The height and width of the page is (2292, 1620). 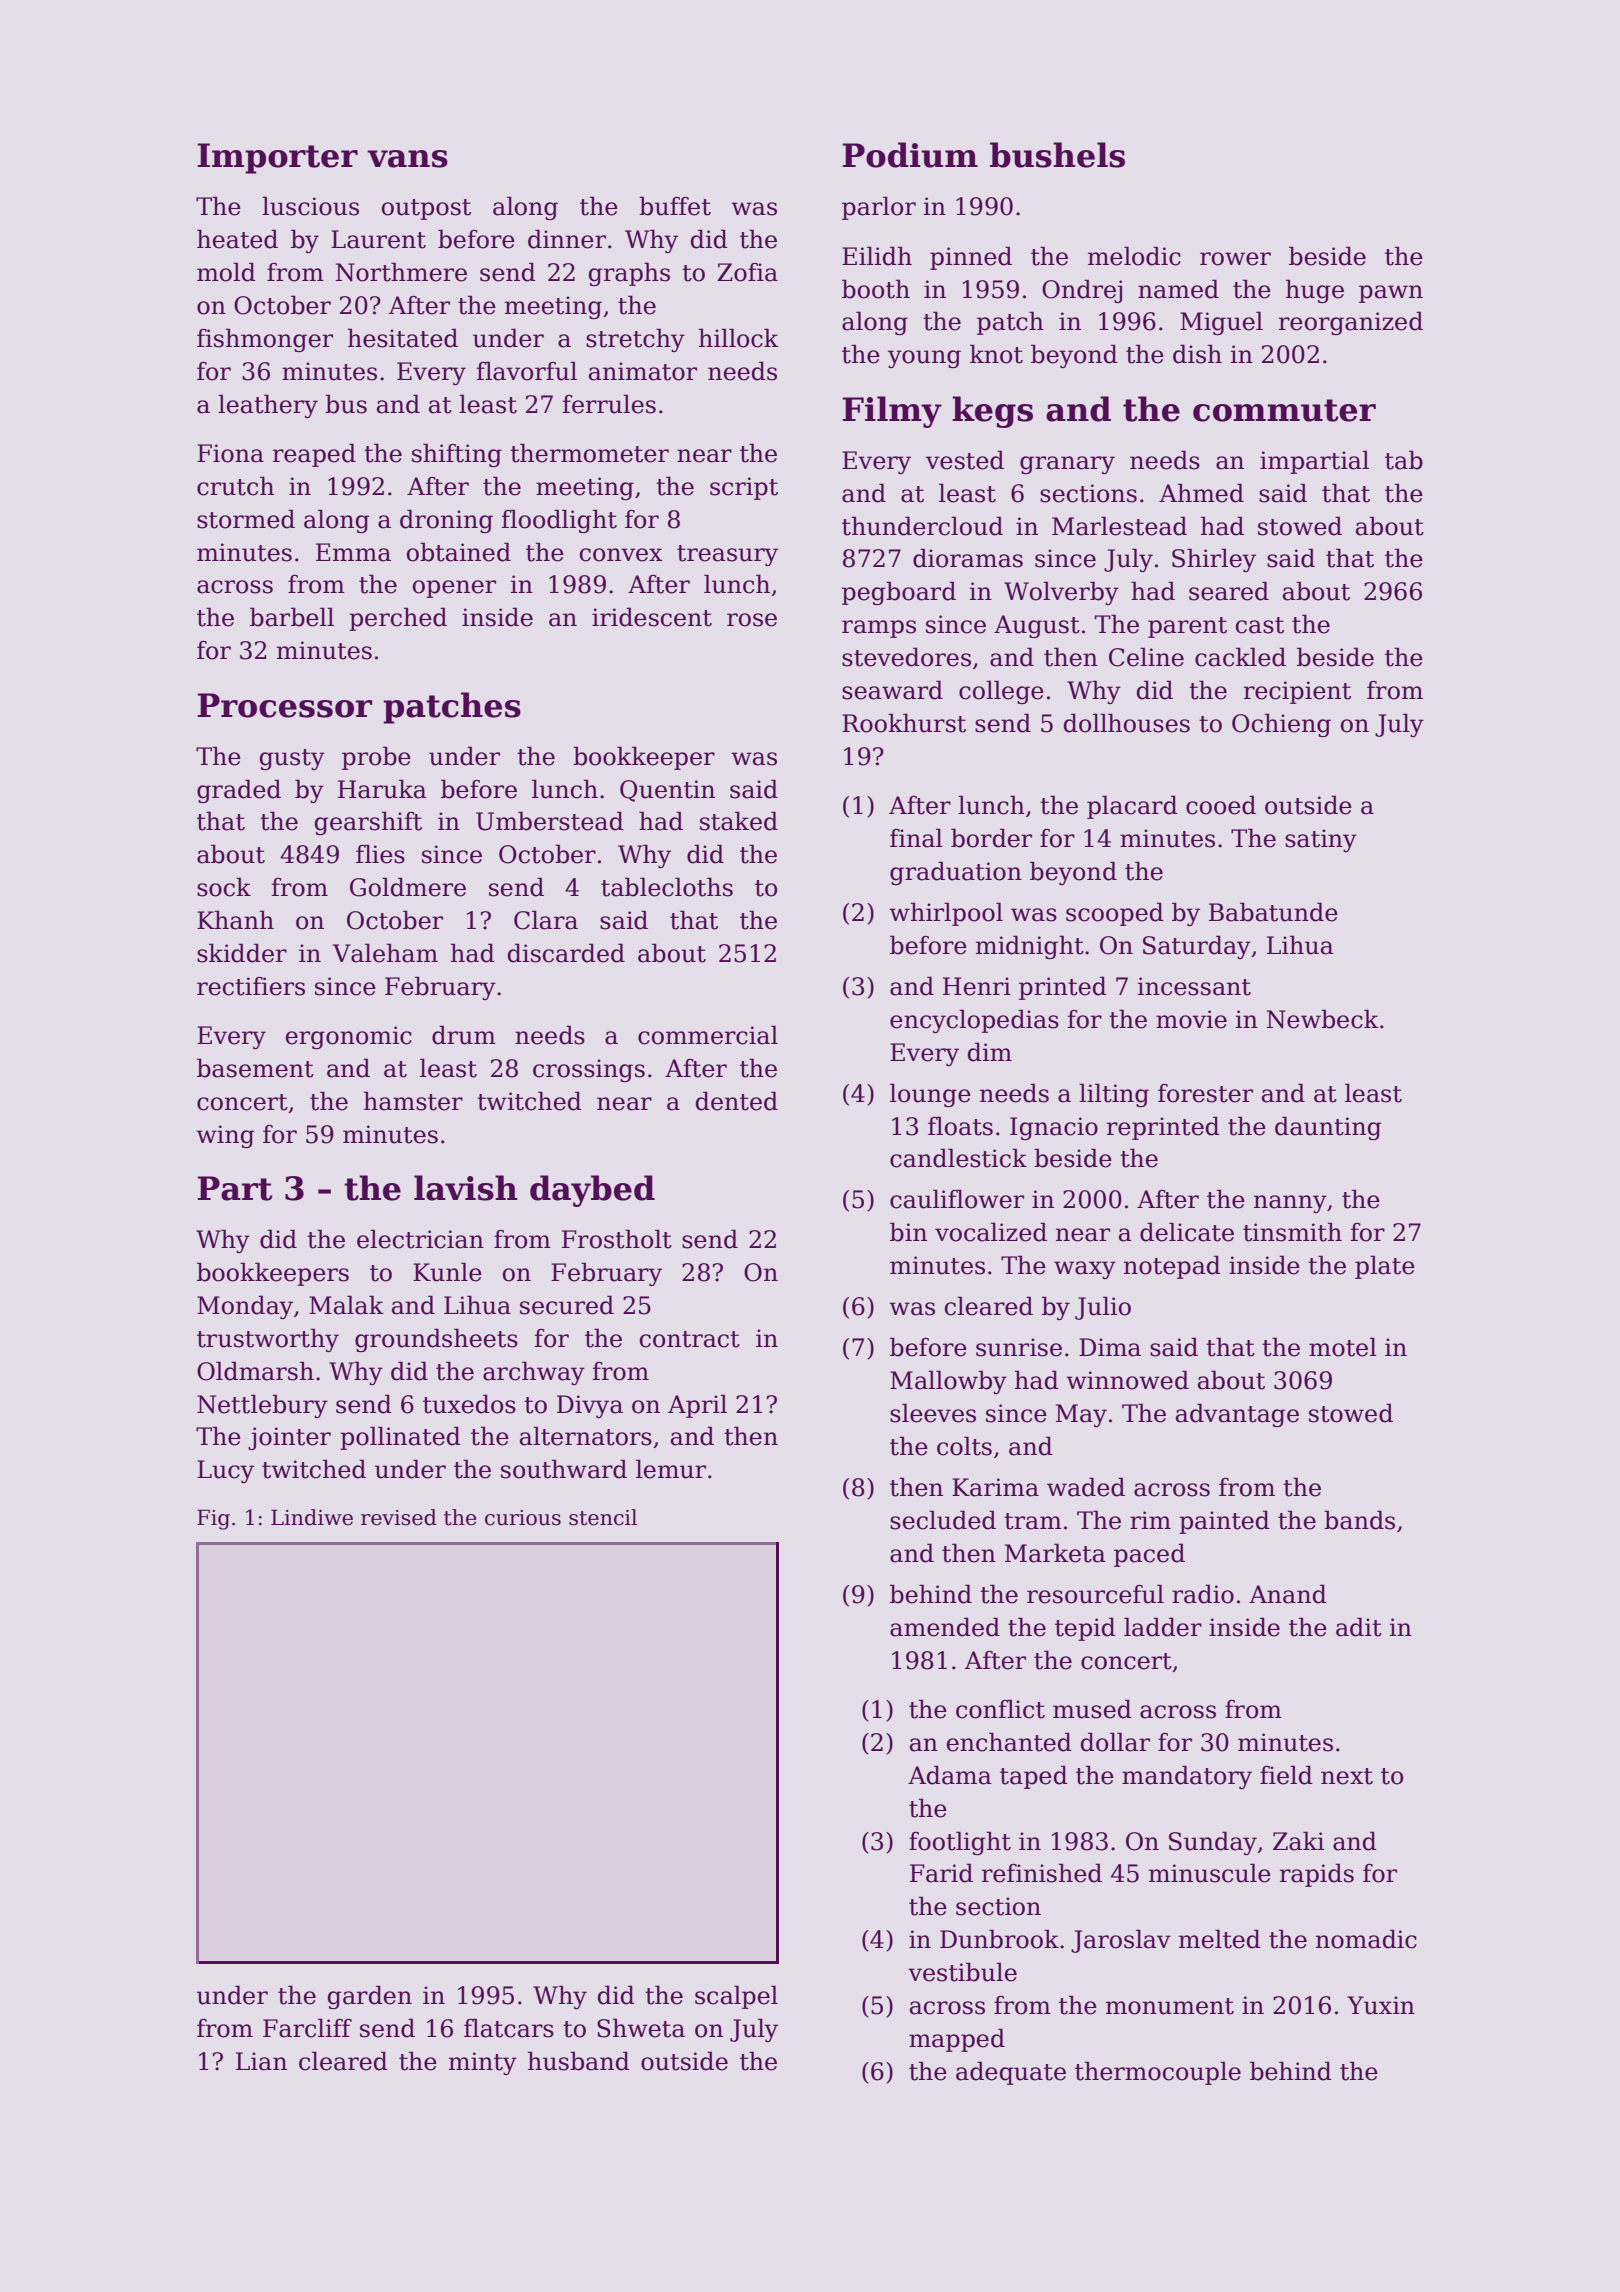 I want to click on hillock, so click(x=739, y=338).
